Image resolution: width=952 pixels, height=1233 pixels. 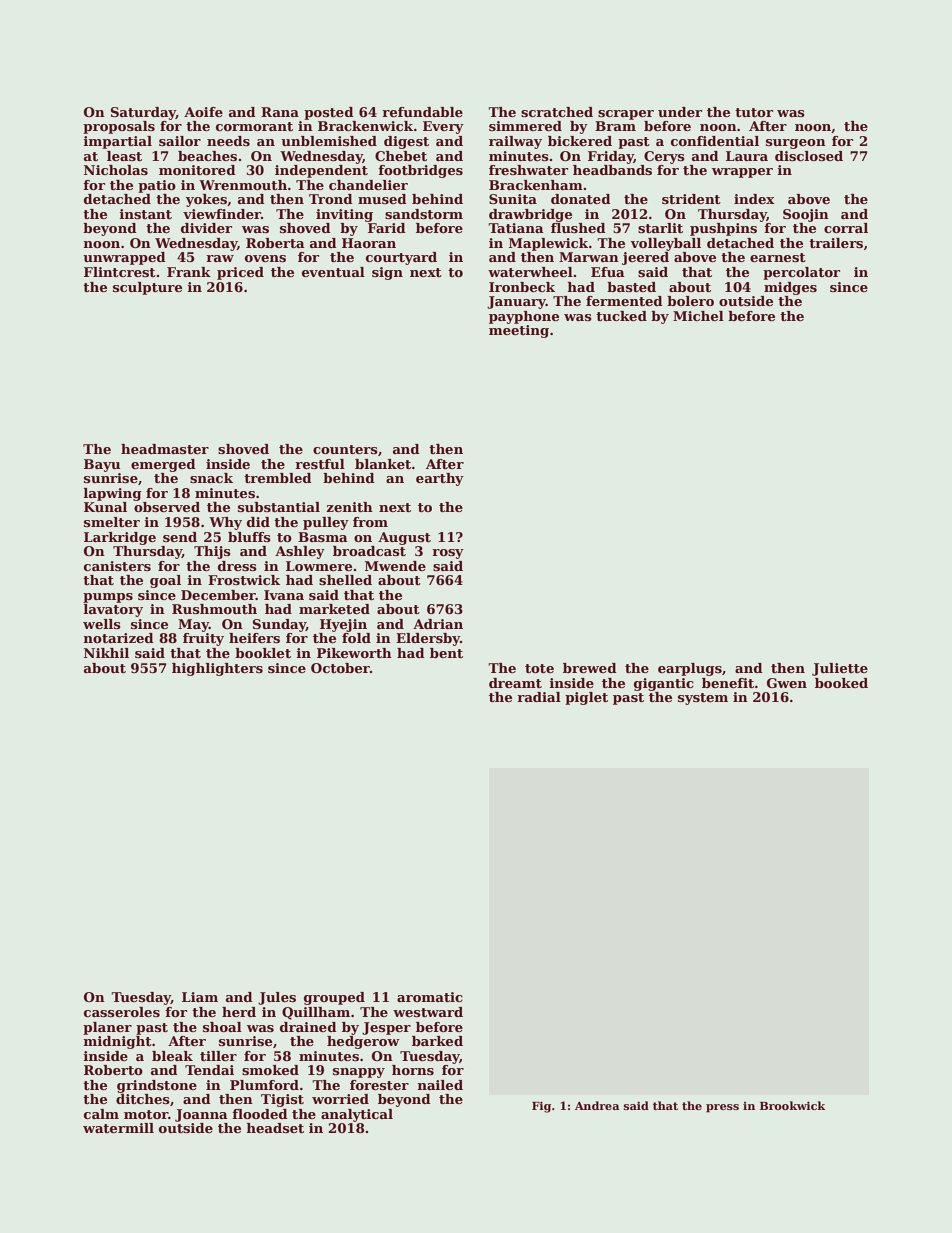 What do you see at coordinates (422, 112) in the screenshot?
I see `refundable` at bounding box center [422, 112].
